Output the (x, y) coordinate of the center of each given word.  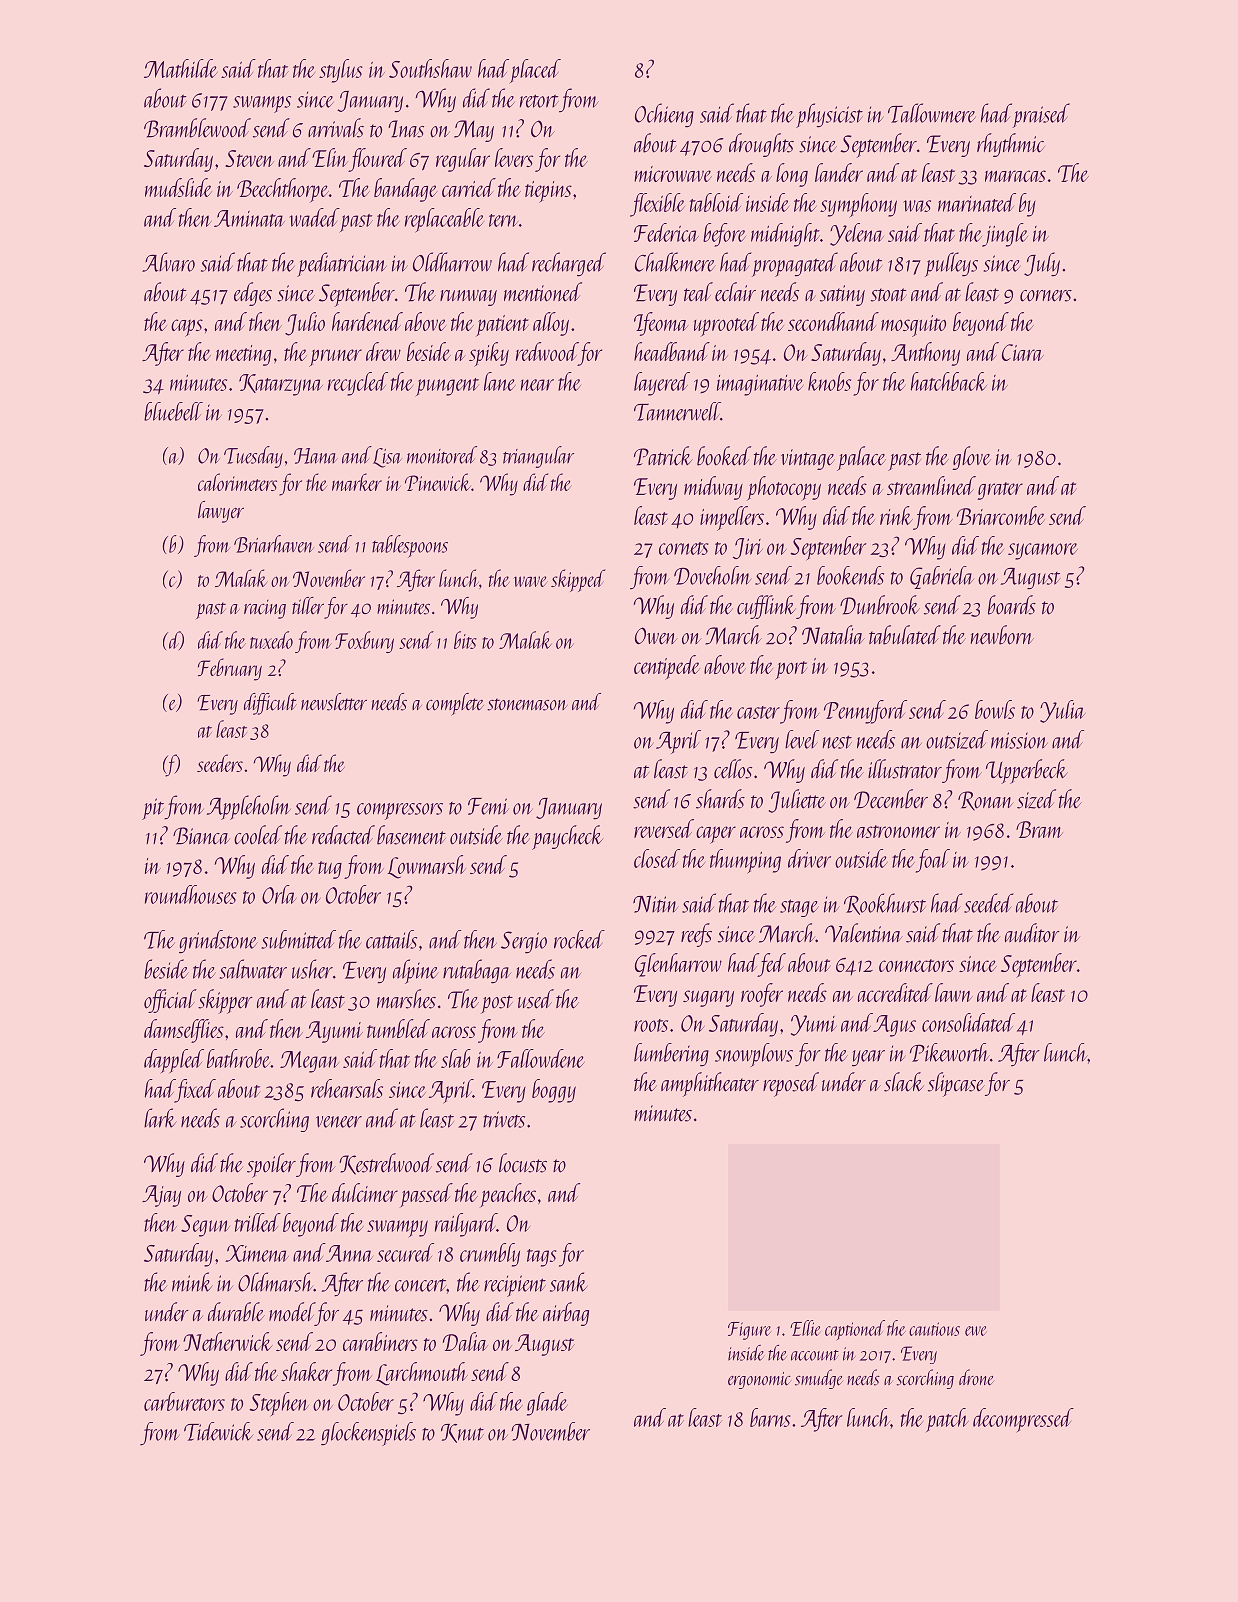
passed (427, 1195)
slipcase (956, 1084)
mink (192, 1282)
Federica (666, 232)
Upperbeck (1027, 771)
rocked (579, 939)
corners (1046, 296)
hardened (367, 321)
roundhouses (190, 894)
